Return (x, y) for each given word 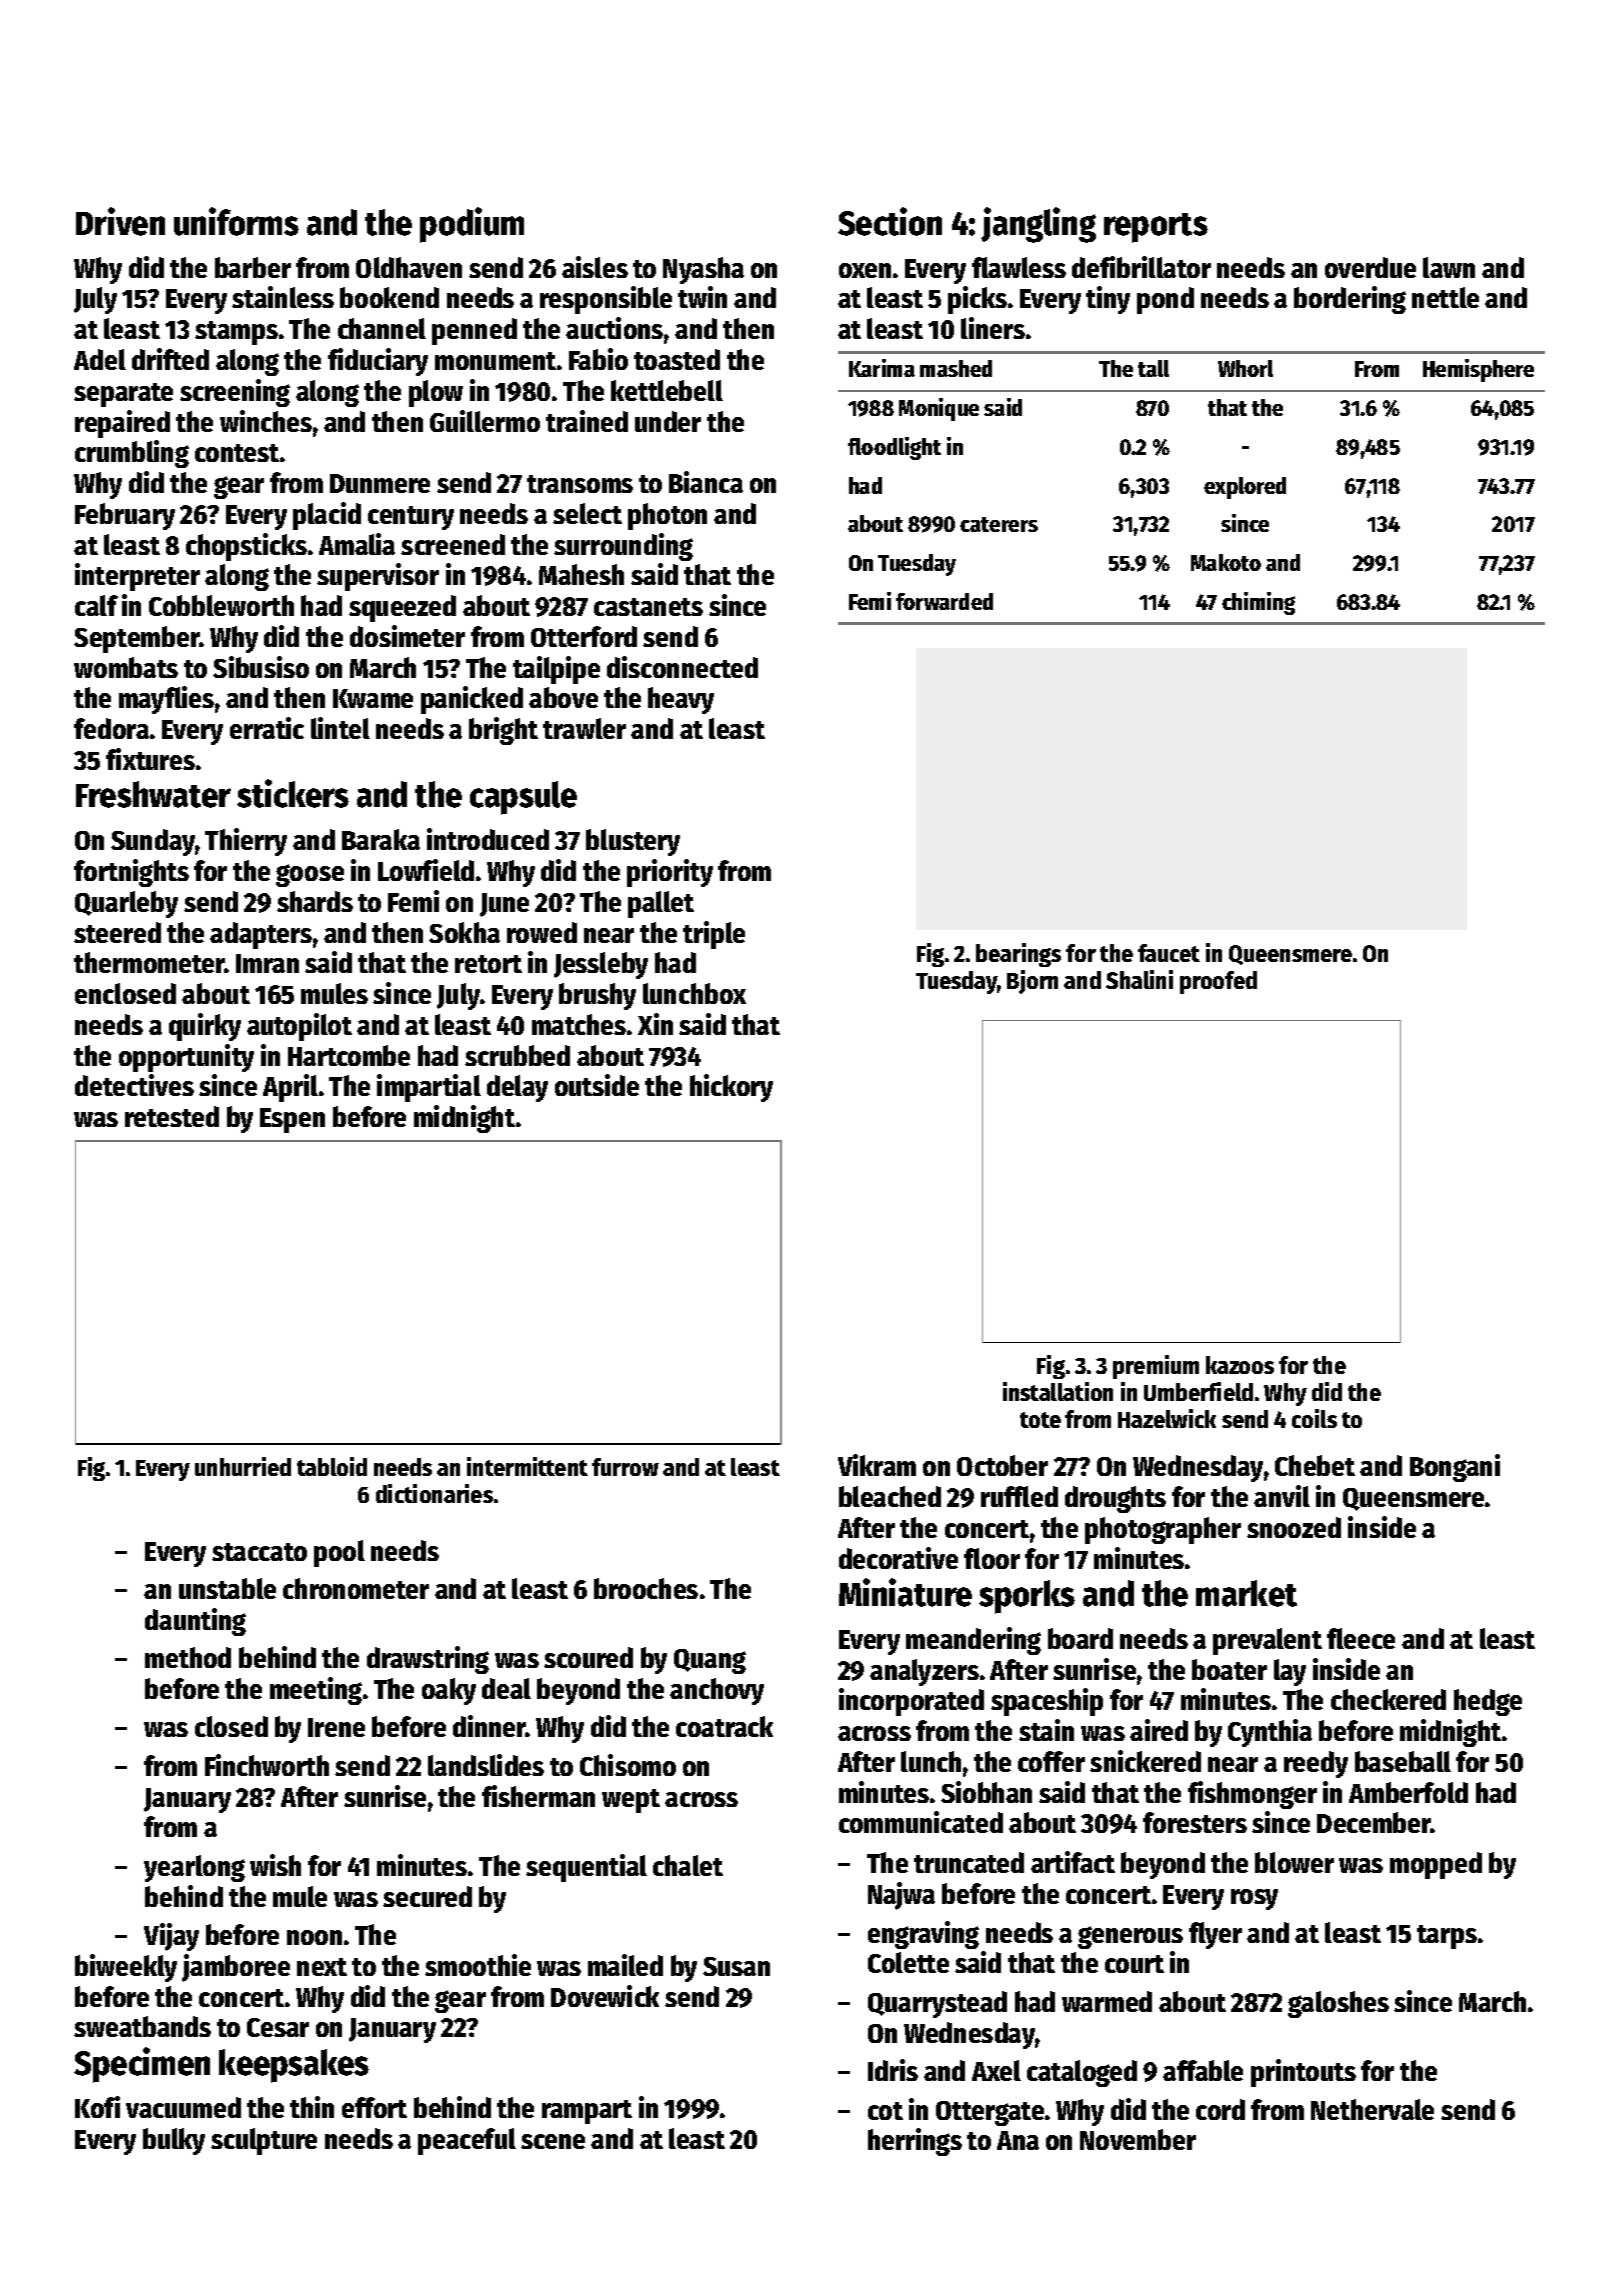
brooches (646, 1588)
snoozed (1294, 1527)
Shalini (1139, 979)
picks (977, 300)
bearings (1018, 955)
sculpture (264, 2141)
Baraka (381, 839)
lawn (1449, 267)
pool (339, 1553)
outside (597, 1085)
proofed (1218, 982)
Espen (292, 1120)
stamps (236, 333)
